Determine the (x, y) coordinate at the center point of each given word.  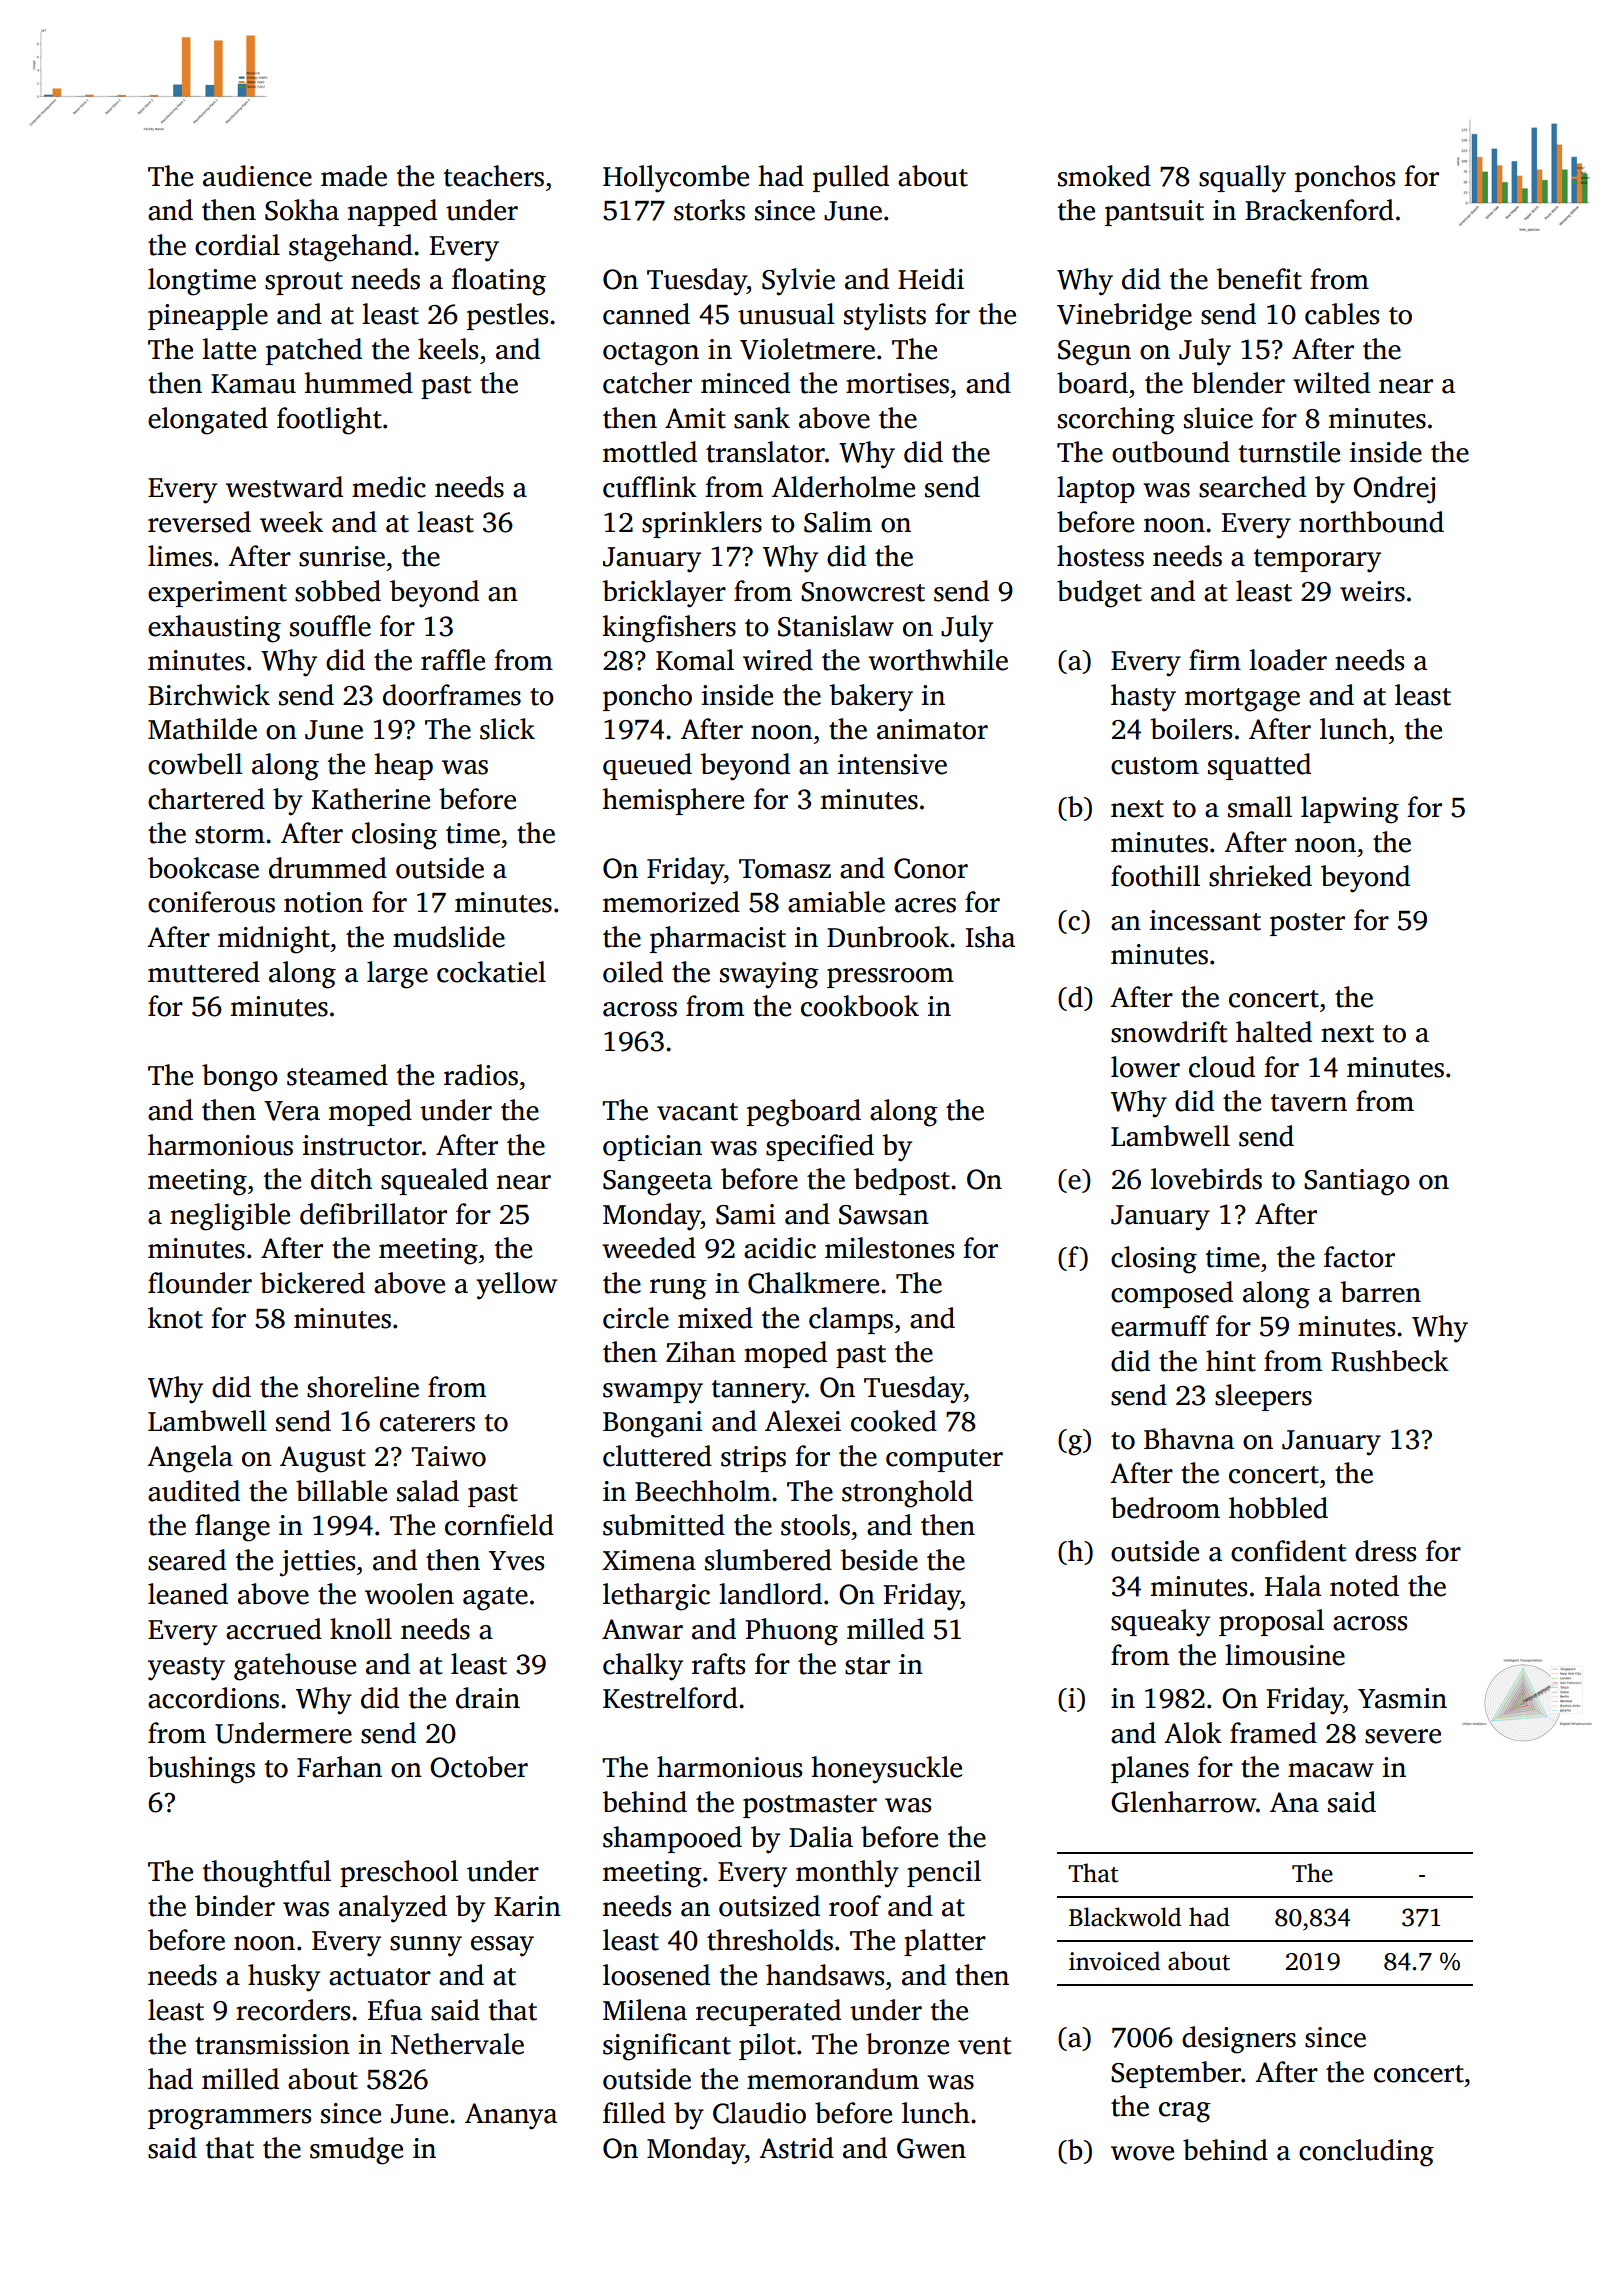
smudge (356, 2151)
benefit (1259, 279)
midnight (274, 940)
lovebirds (1206, 1179)
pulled (851, 178)
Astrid (796, 2148)
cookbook (860, 1006)
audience (257, 176)
